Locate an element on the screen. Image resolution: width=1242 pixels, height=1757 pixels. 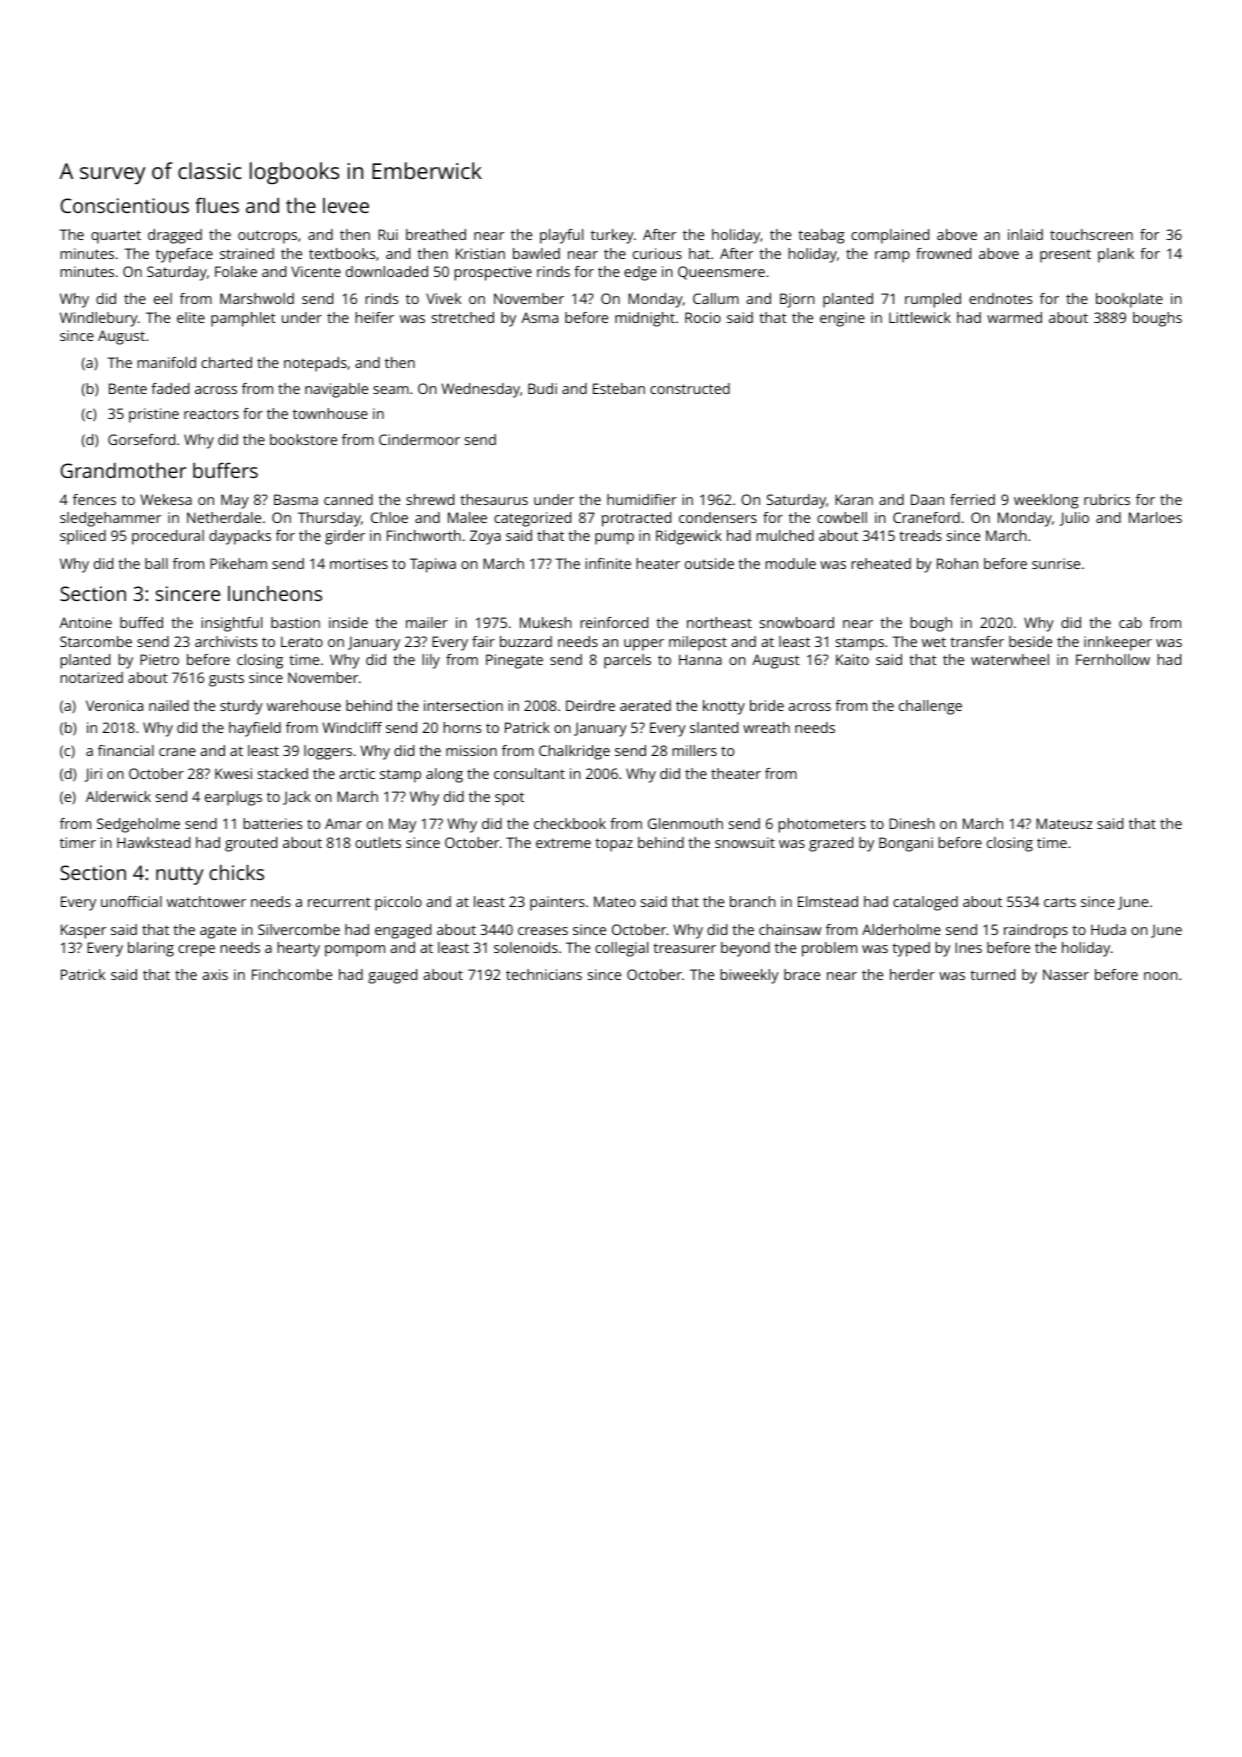
protracted is located at coordinates (636, 519).
